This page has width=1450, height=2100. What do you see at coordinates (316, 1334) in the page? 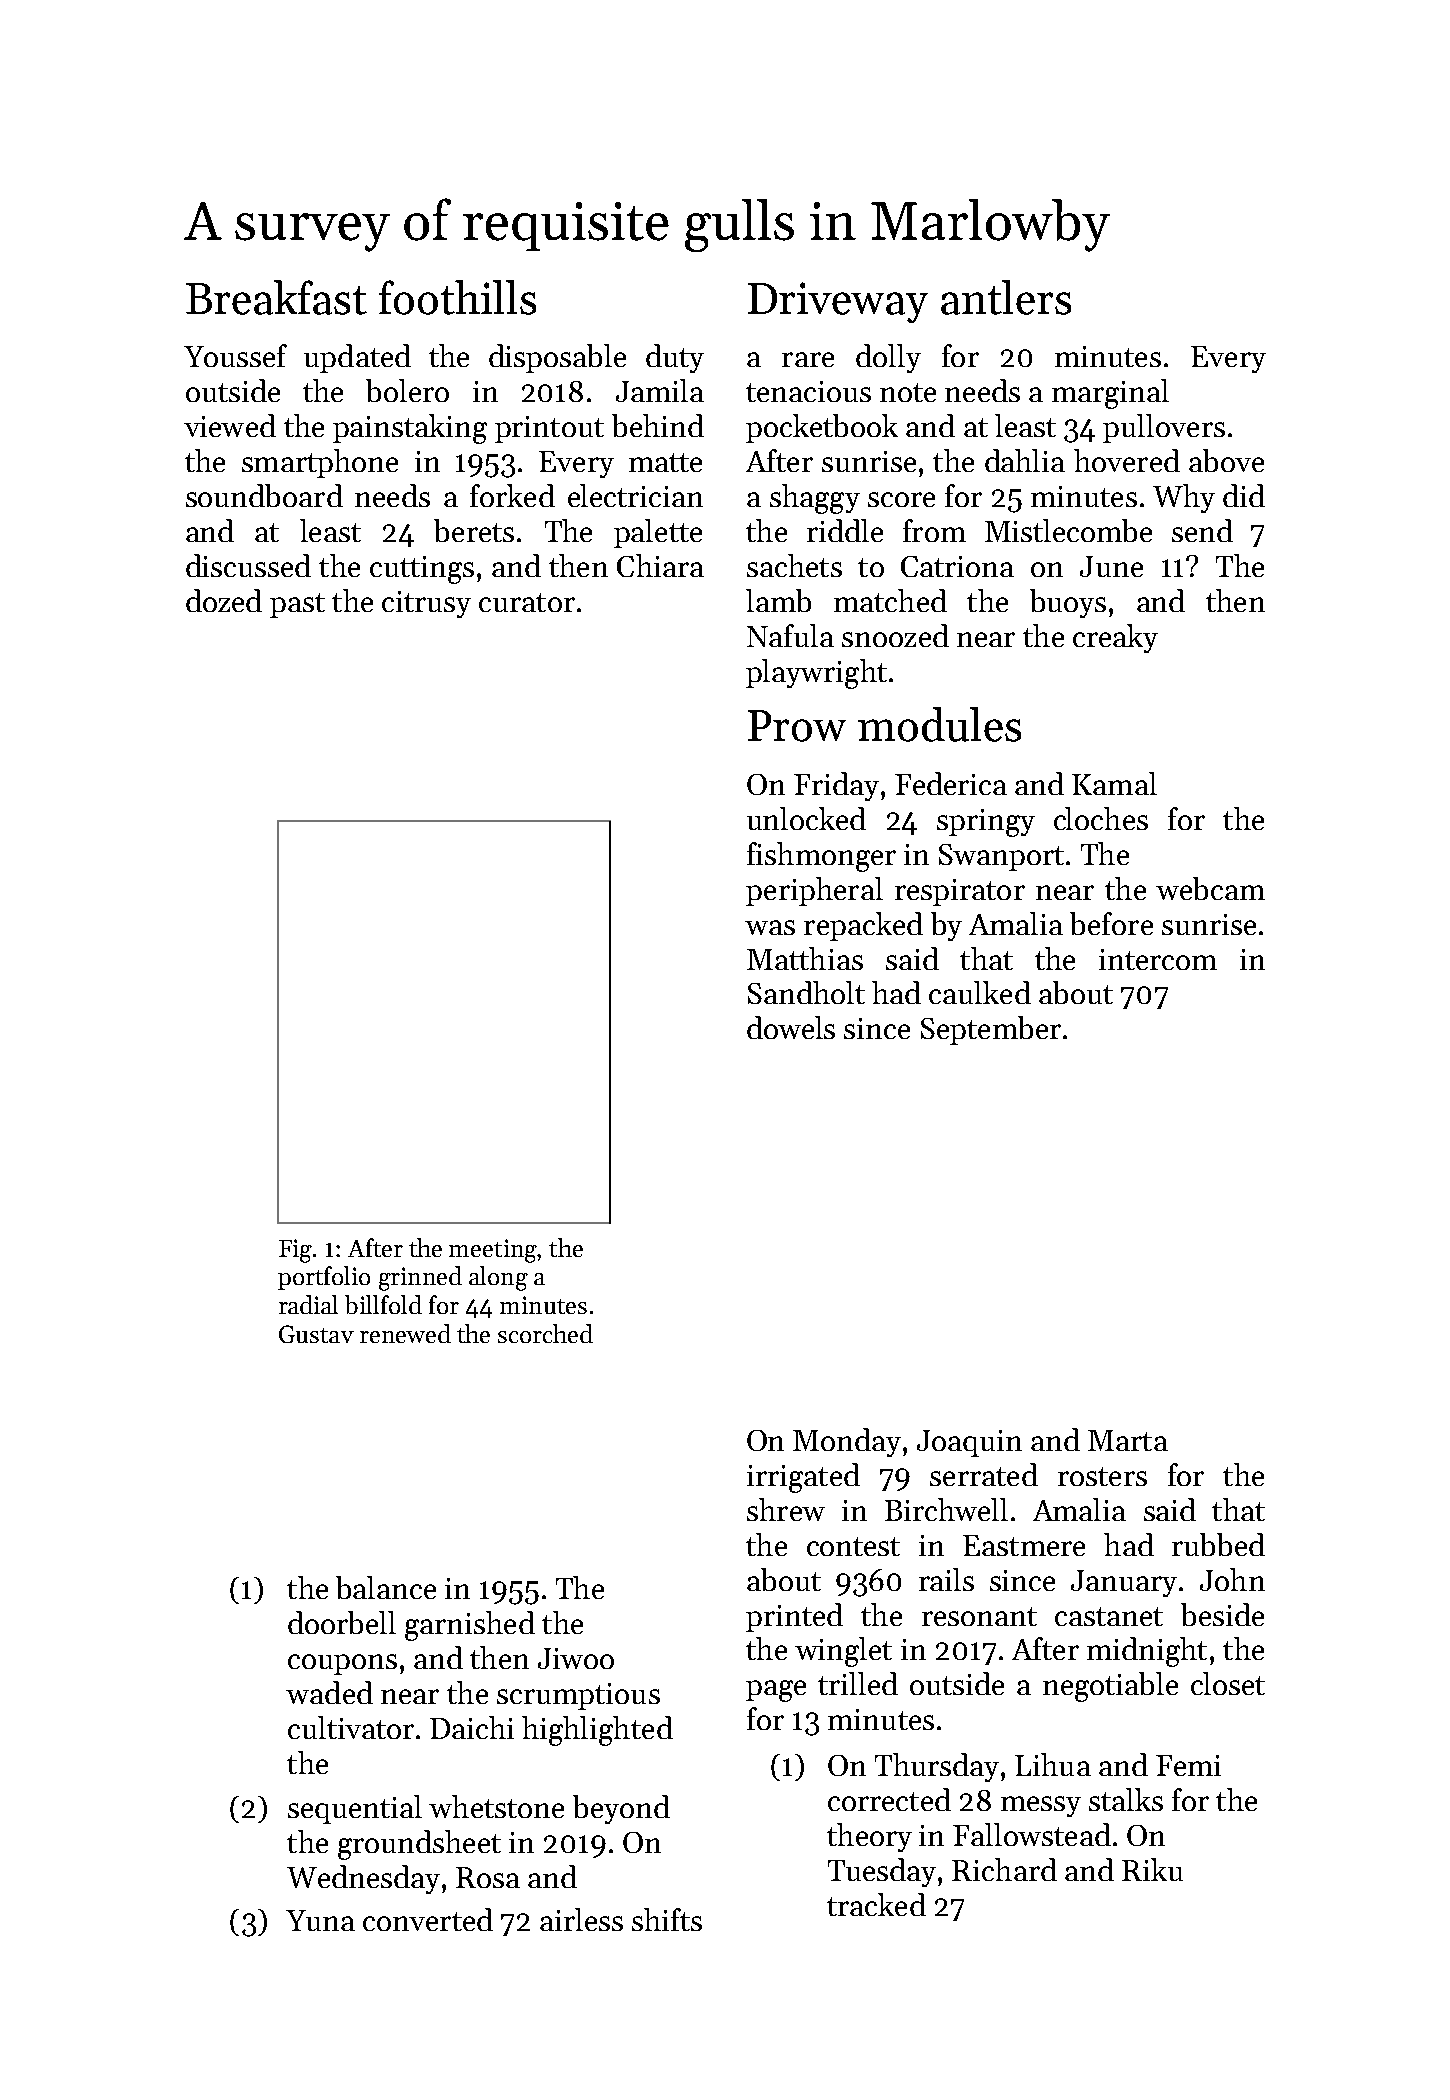
I see `Gustav` at bounding box center [316, 1334].
